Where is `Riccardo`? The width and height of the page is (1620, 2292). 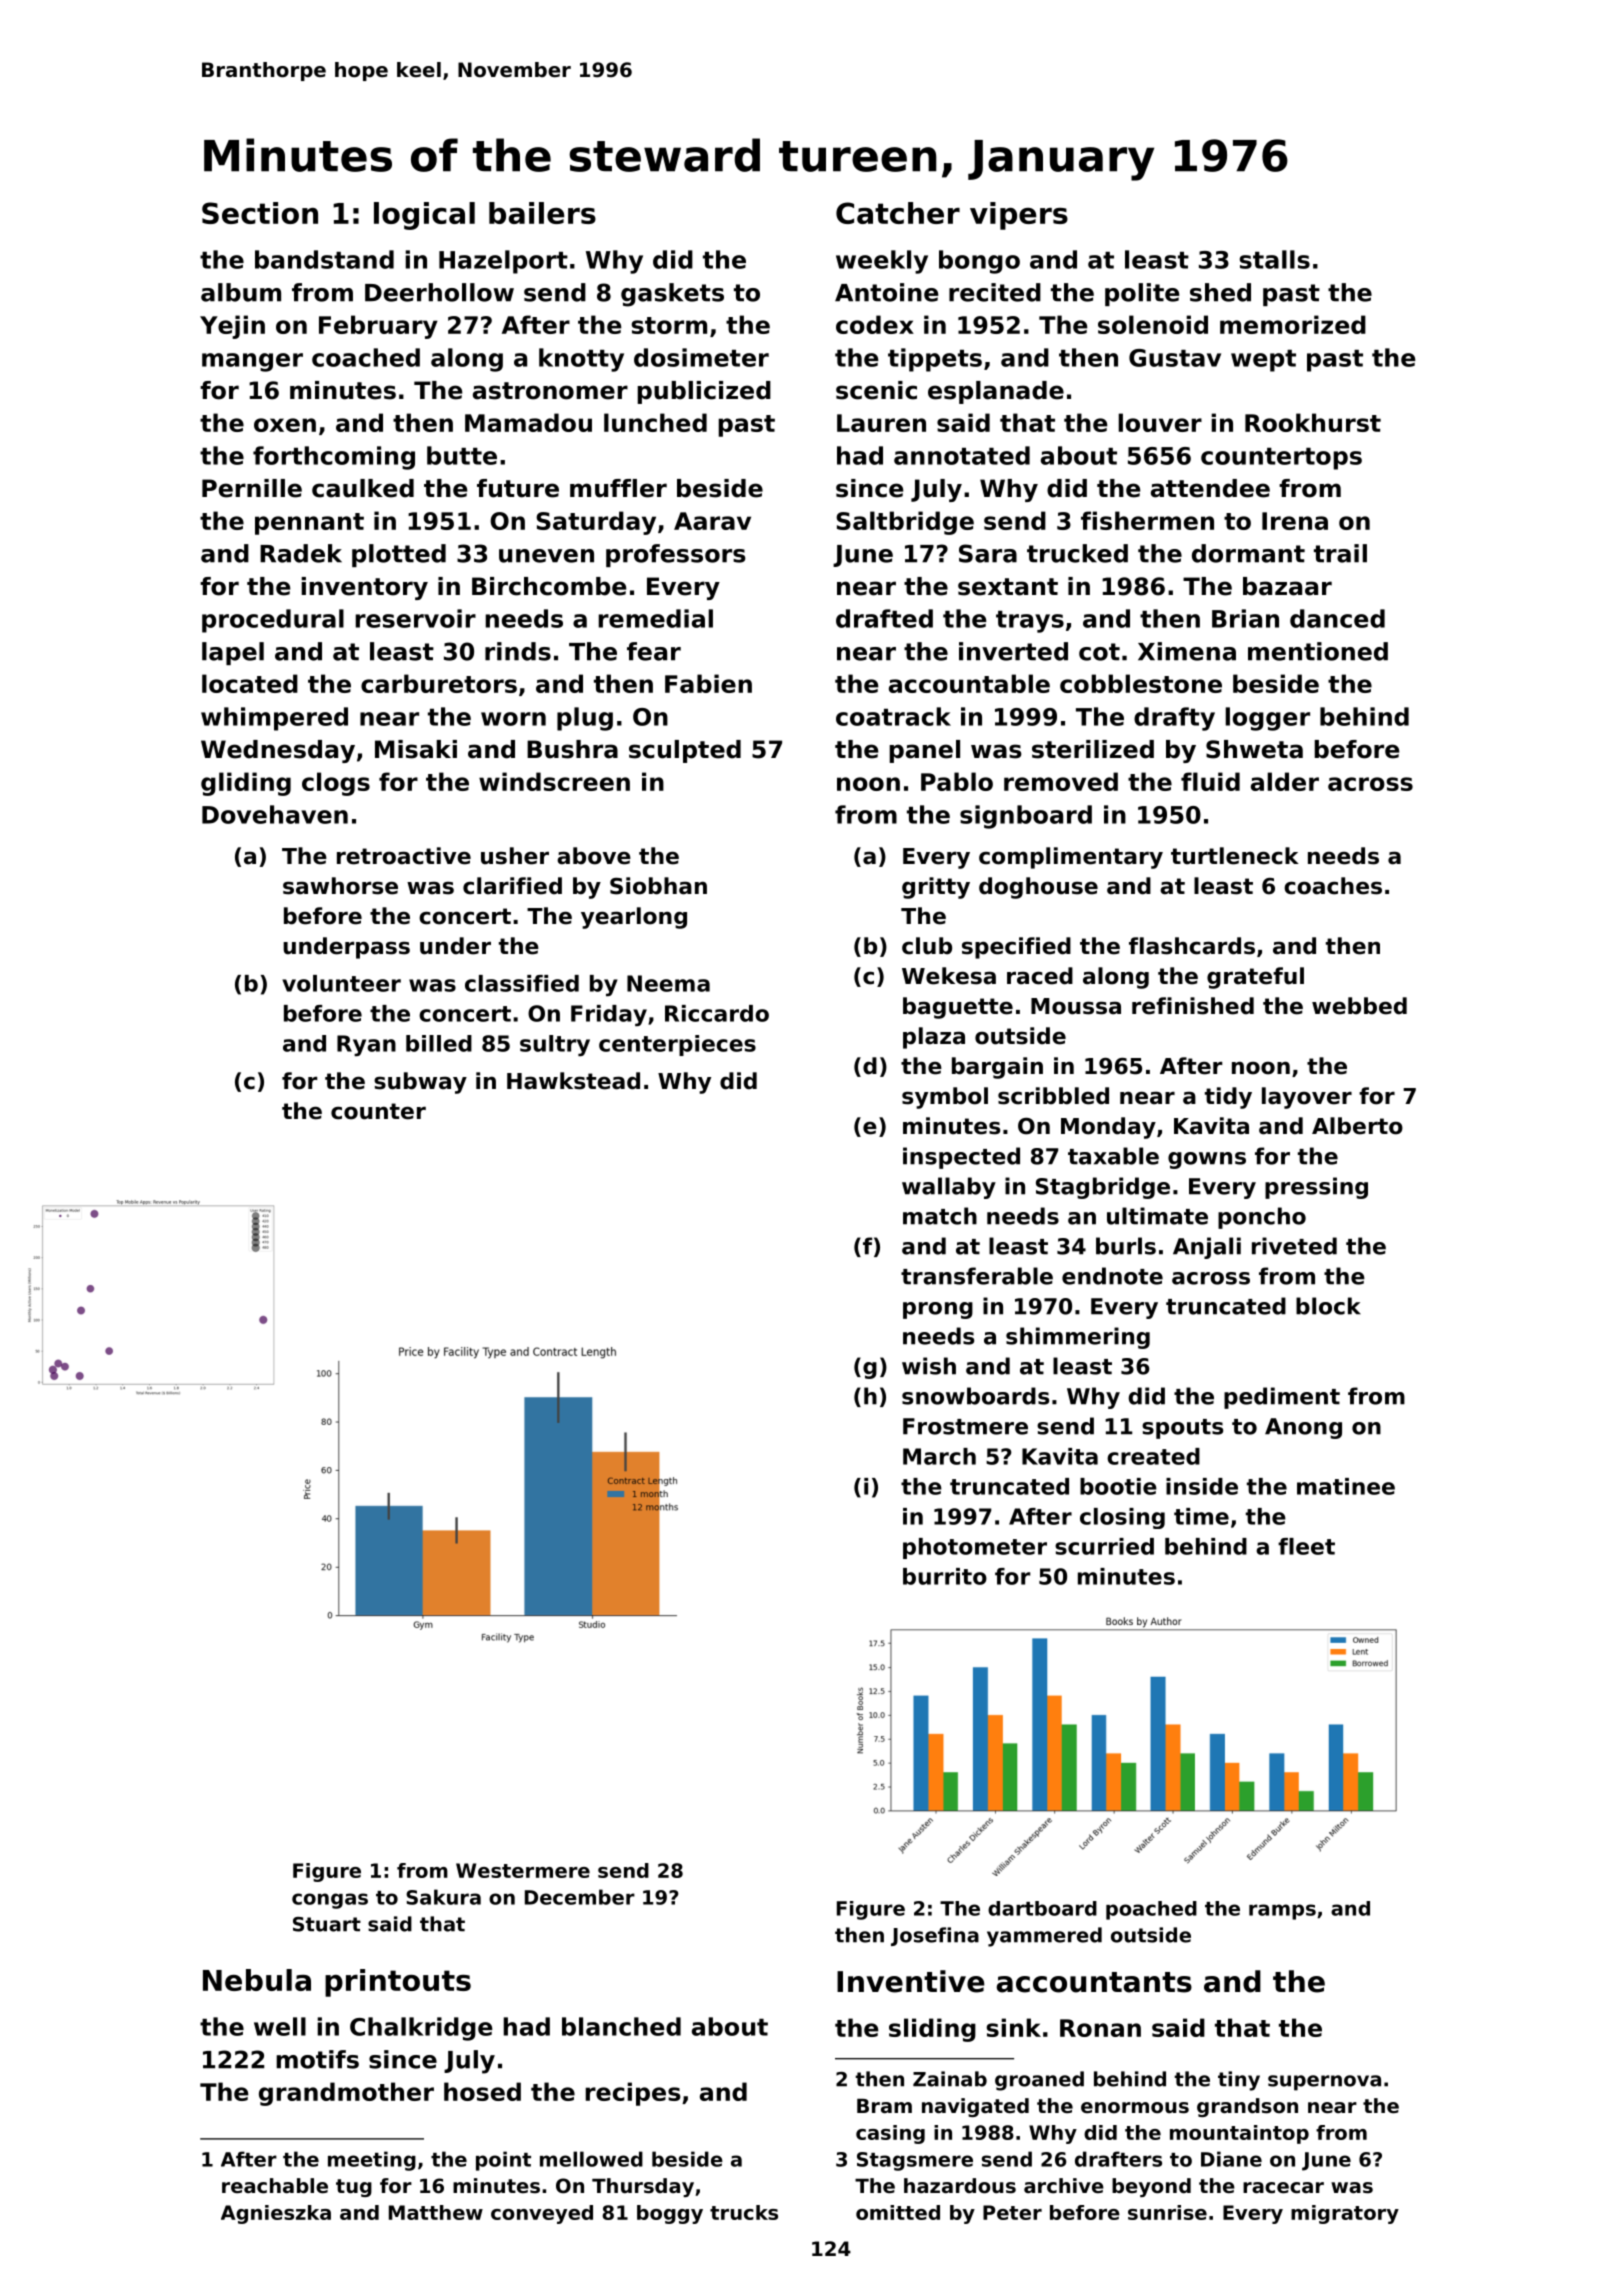
Riccardo is located at coordinates (717, 1013).
